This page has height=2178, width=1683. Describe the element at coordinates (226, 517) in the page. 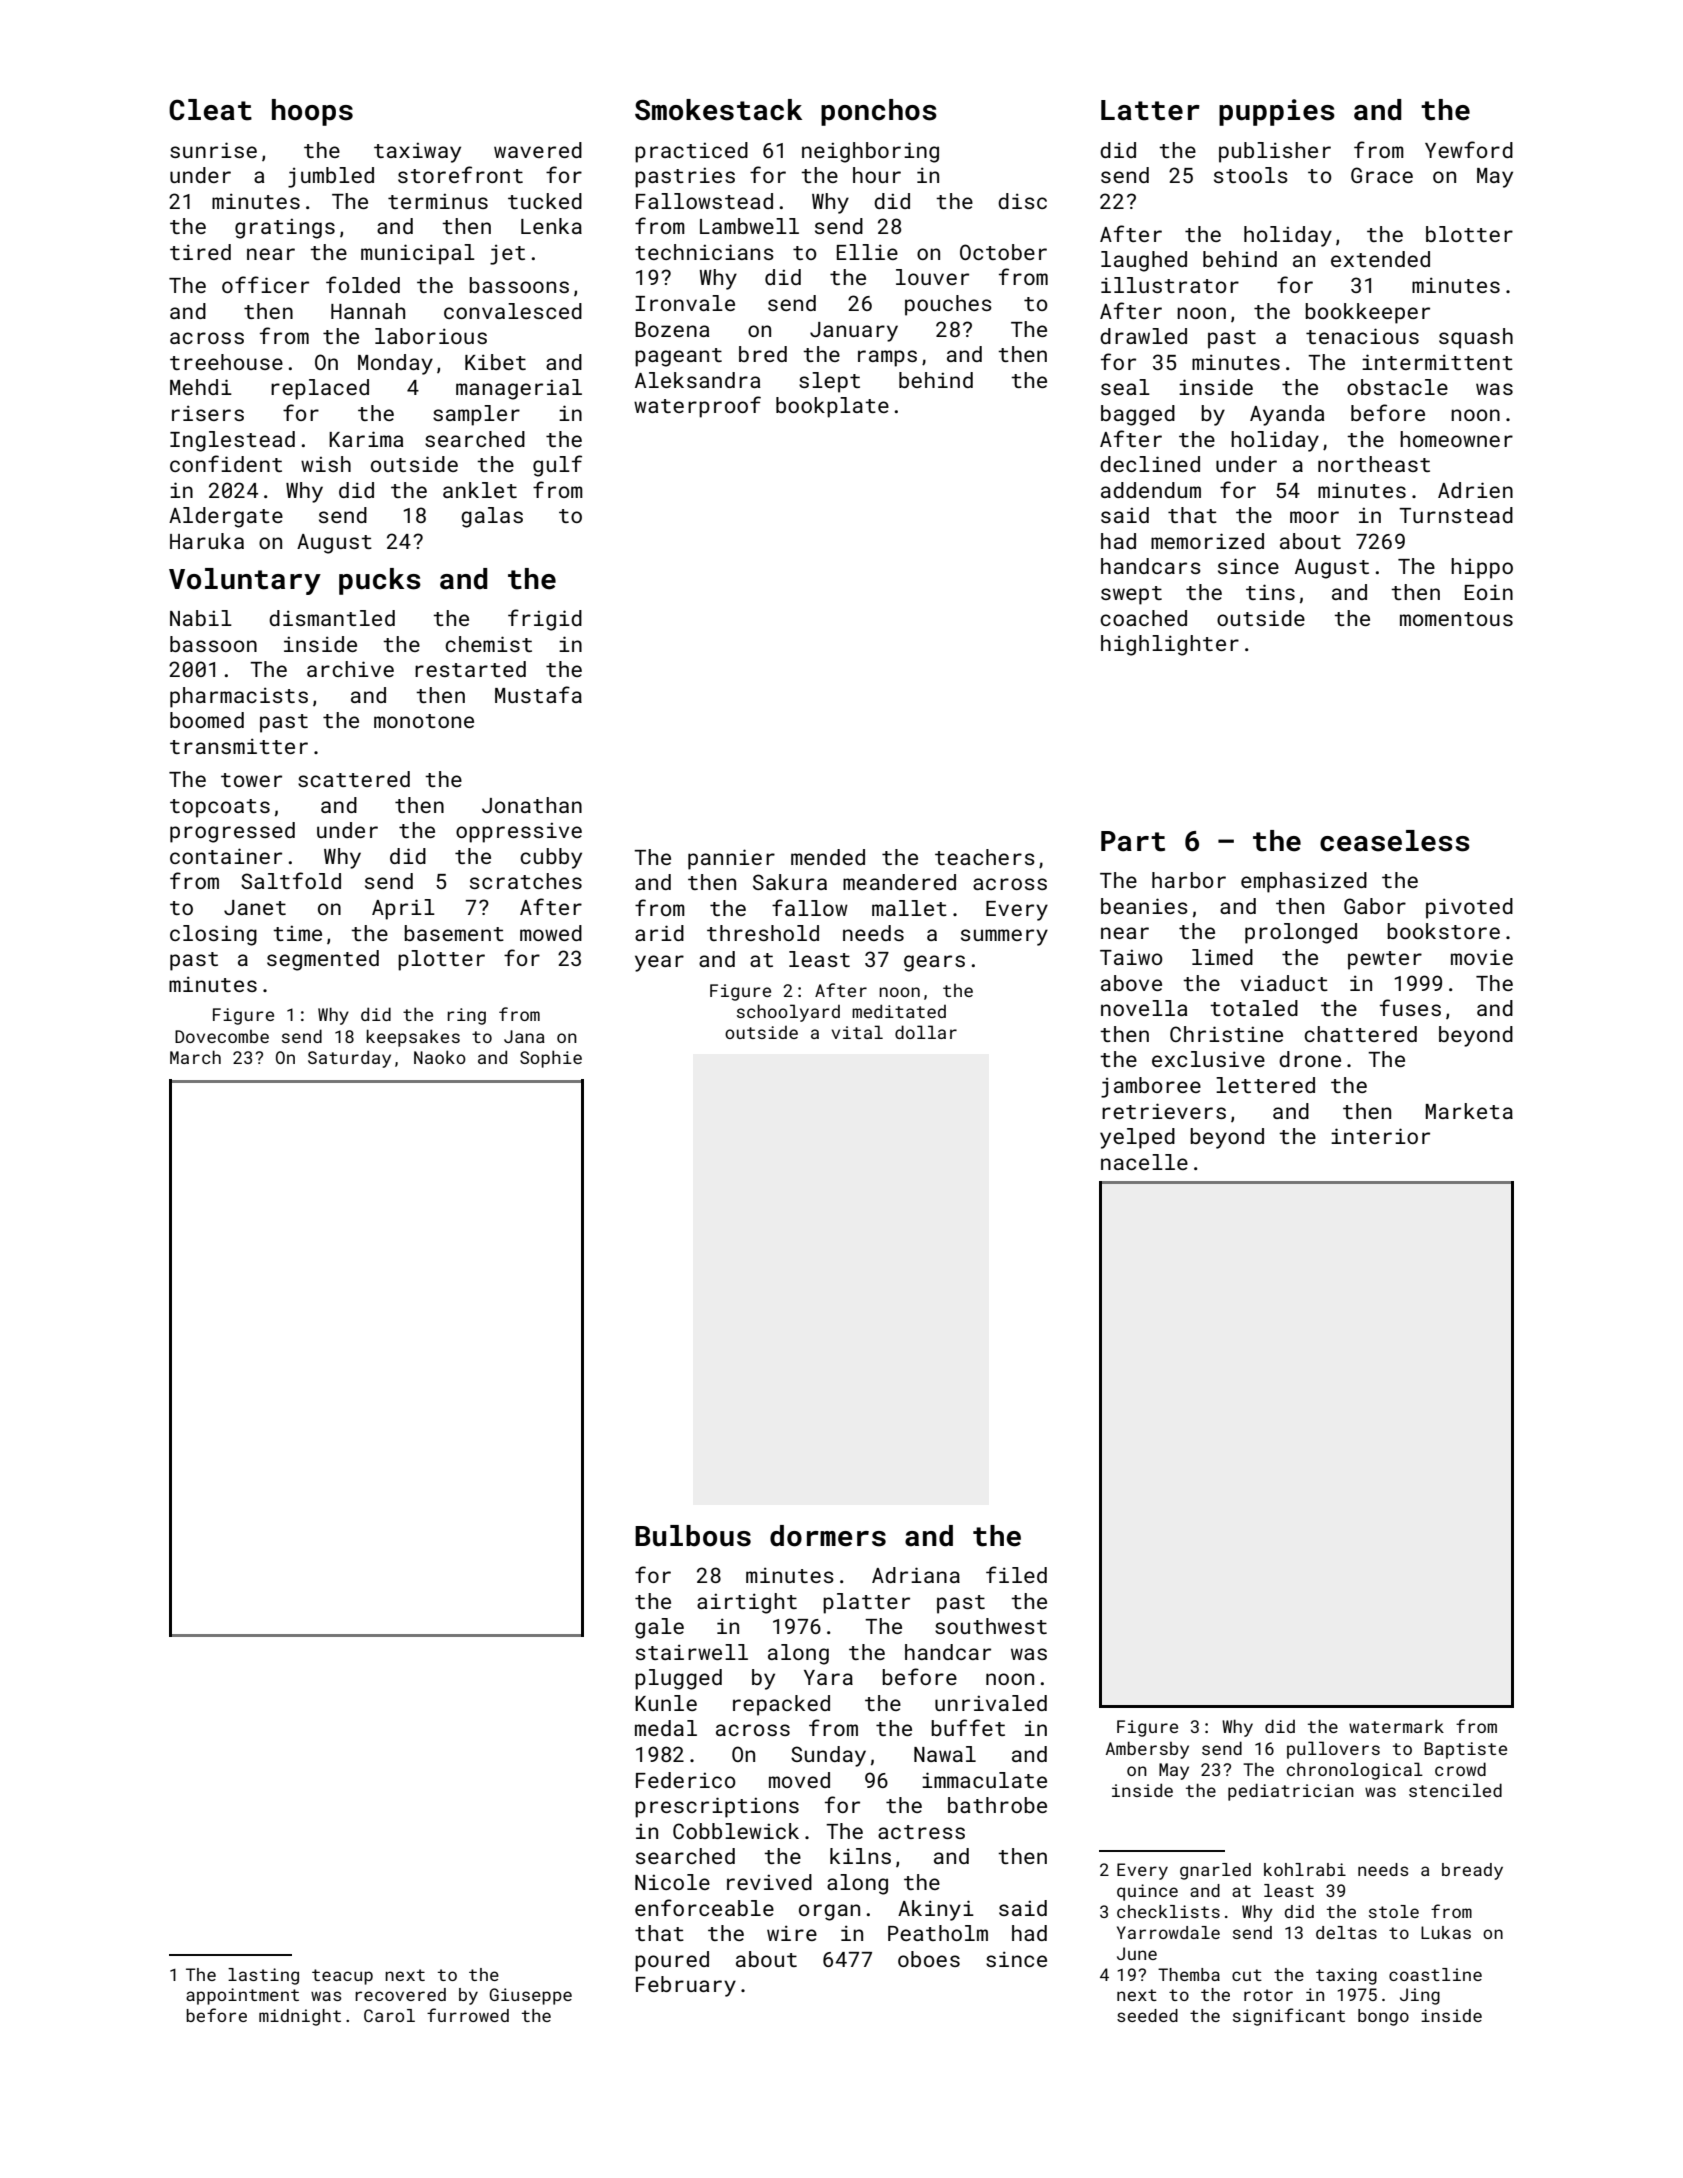

I see `Aldergate` at that location.
